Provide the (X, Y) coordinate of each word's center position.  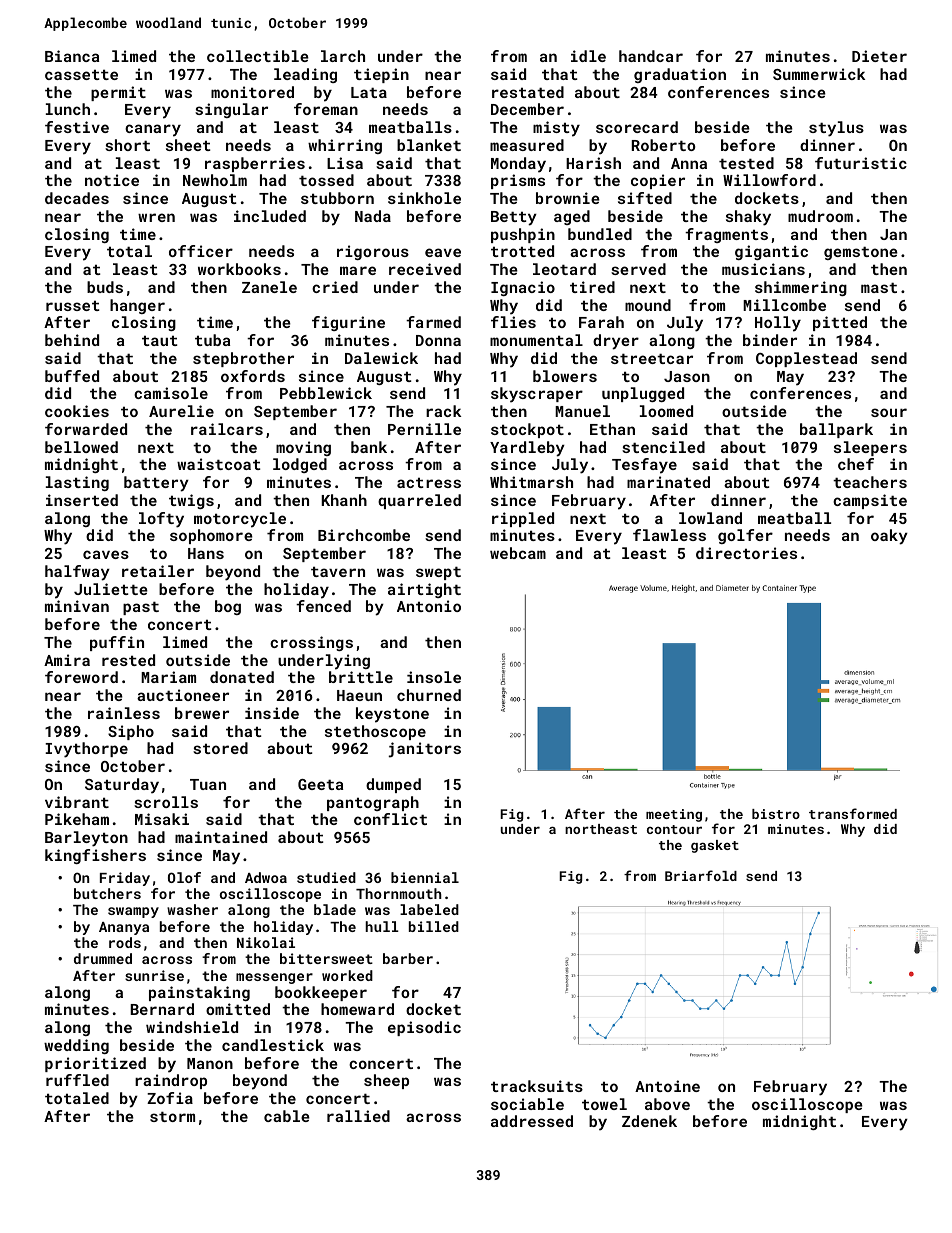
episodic (424, 1028)
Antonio (429, 606)
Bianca (72, 56)
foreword (81, 677)
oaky (889, 537)
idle (588, 56)
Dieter (879, 56)
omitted (238, 1009)
